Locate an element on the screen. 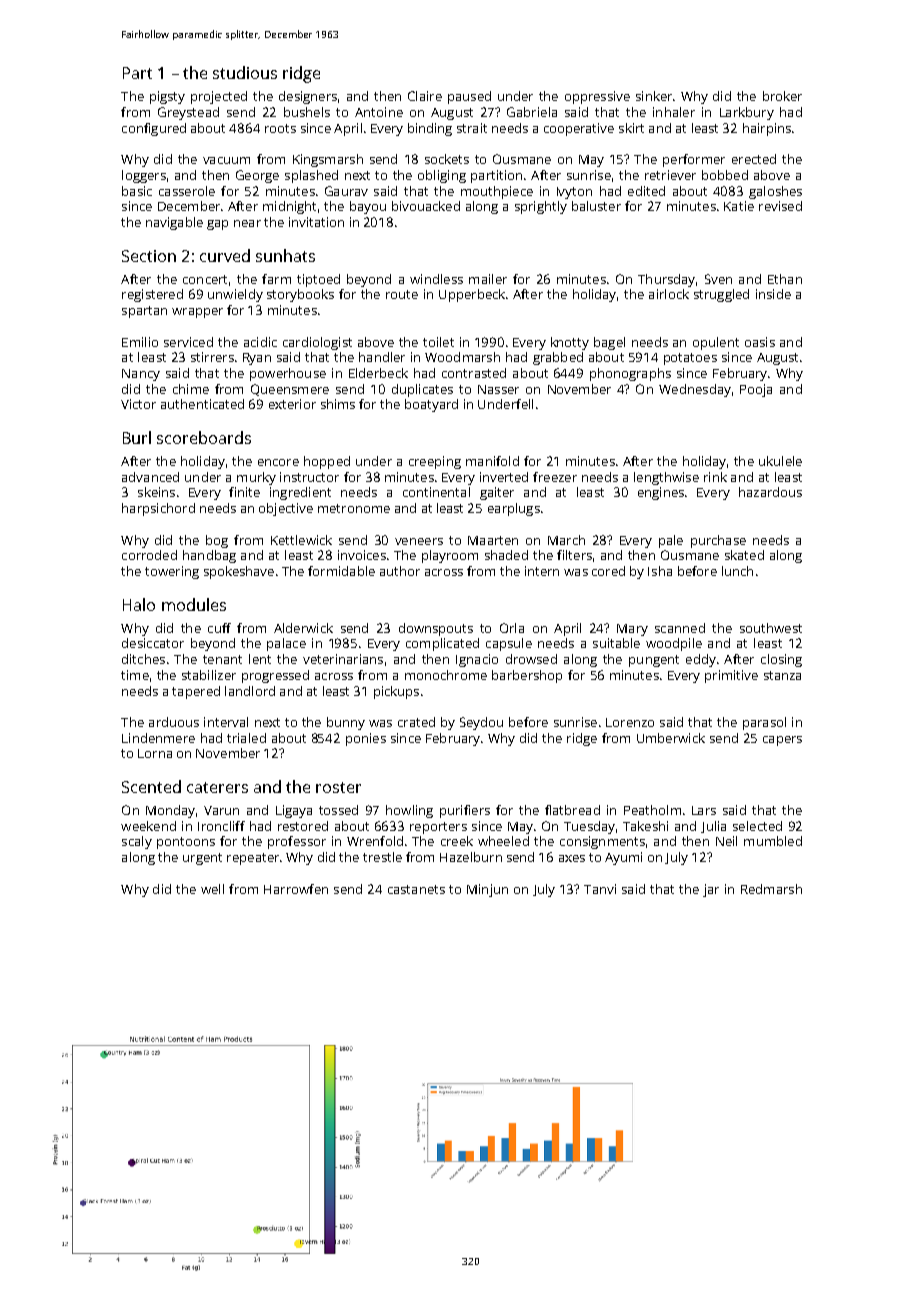  oppressive is located at coordinates (597, 97).
